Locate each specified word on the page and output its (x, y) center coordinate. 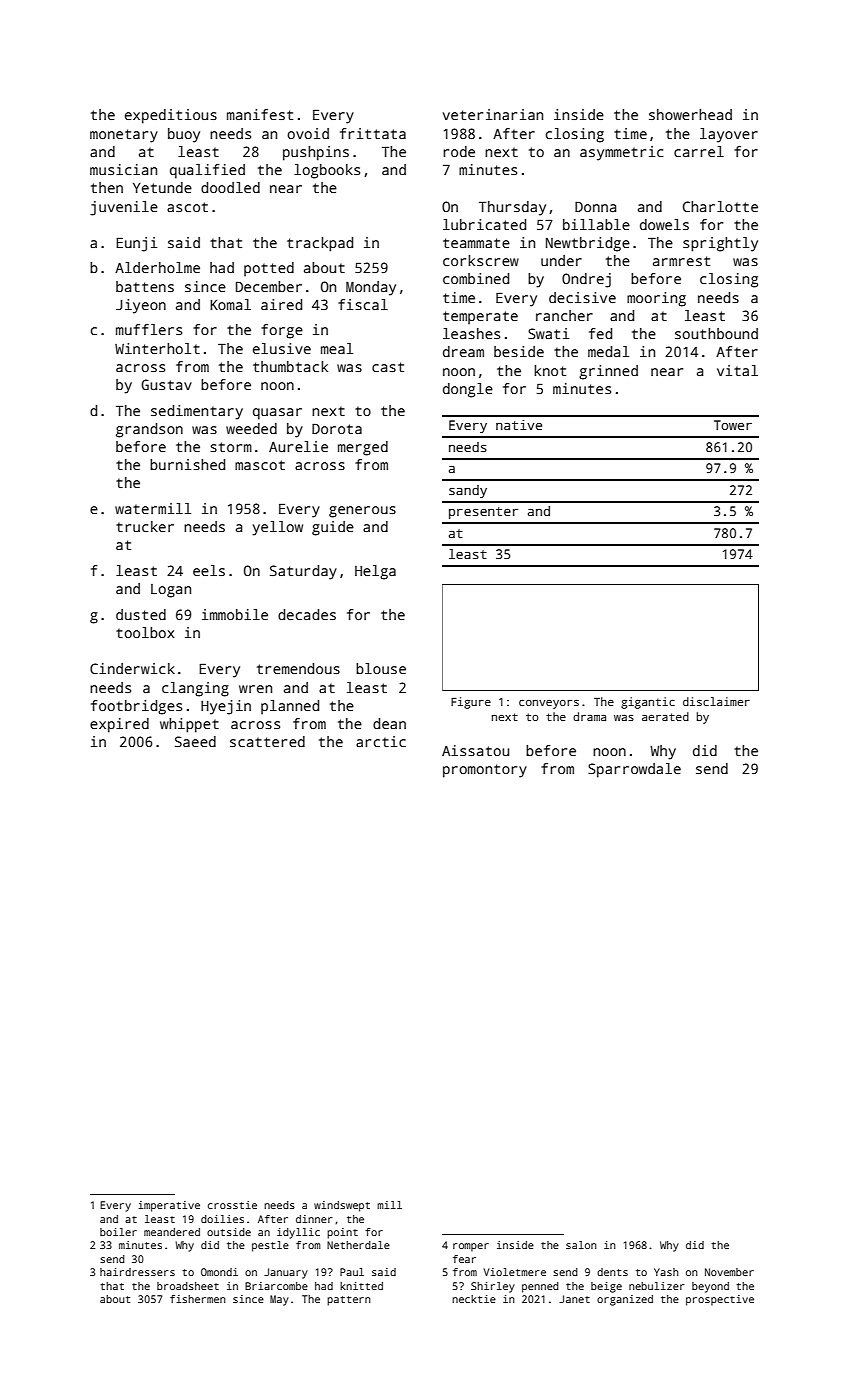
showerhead (690, 114)
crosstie (232, 1205)
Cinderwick (132, 668)
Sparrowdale (634, 770)
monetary (124, 136)
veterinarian (493, 114)
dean (389, 723)
